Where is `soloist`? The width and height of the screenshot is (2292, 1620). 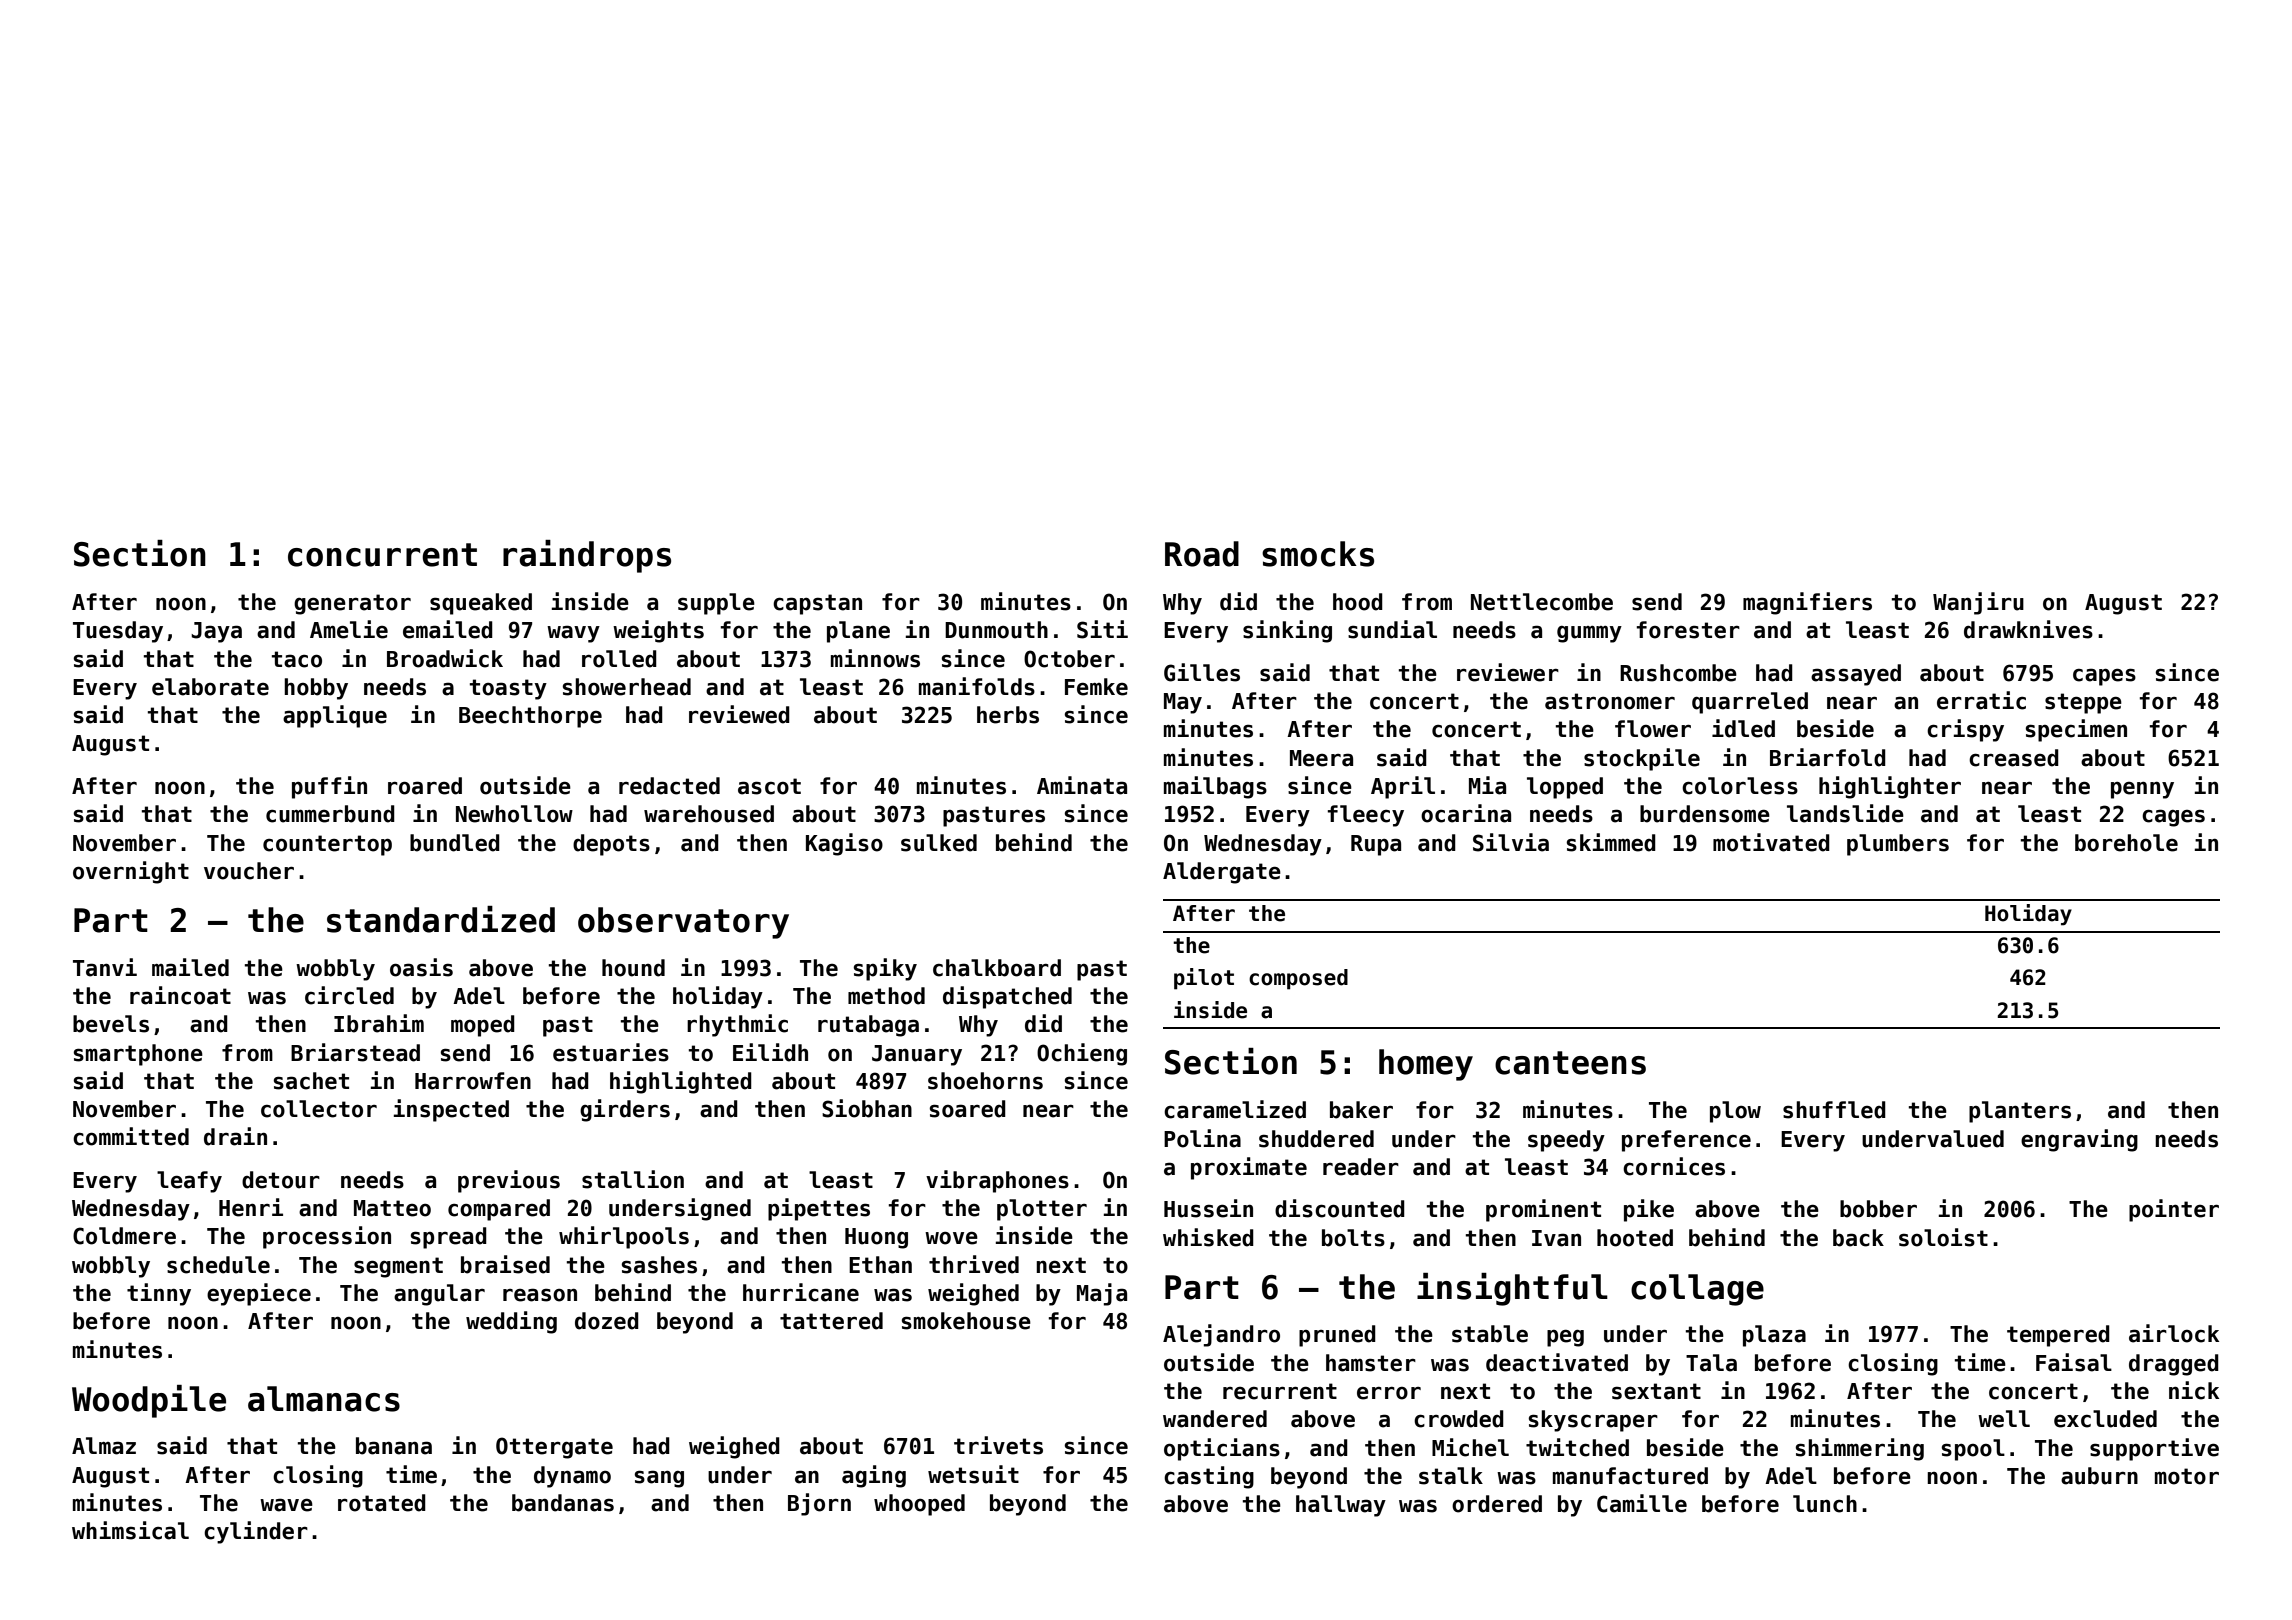
soloist is located at coordinates (1943, 1237).
